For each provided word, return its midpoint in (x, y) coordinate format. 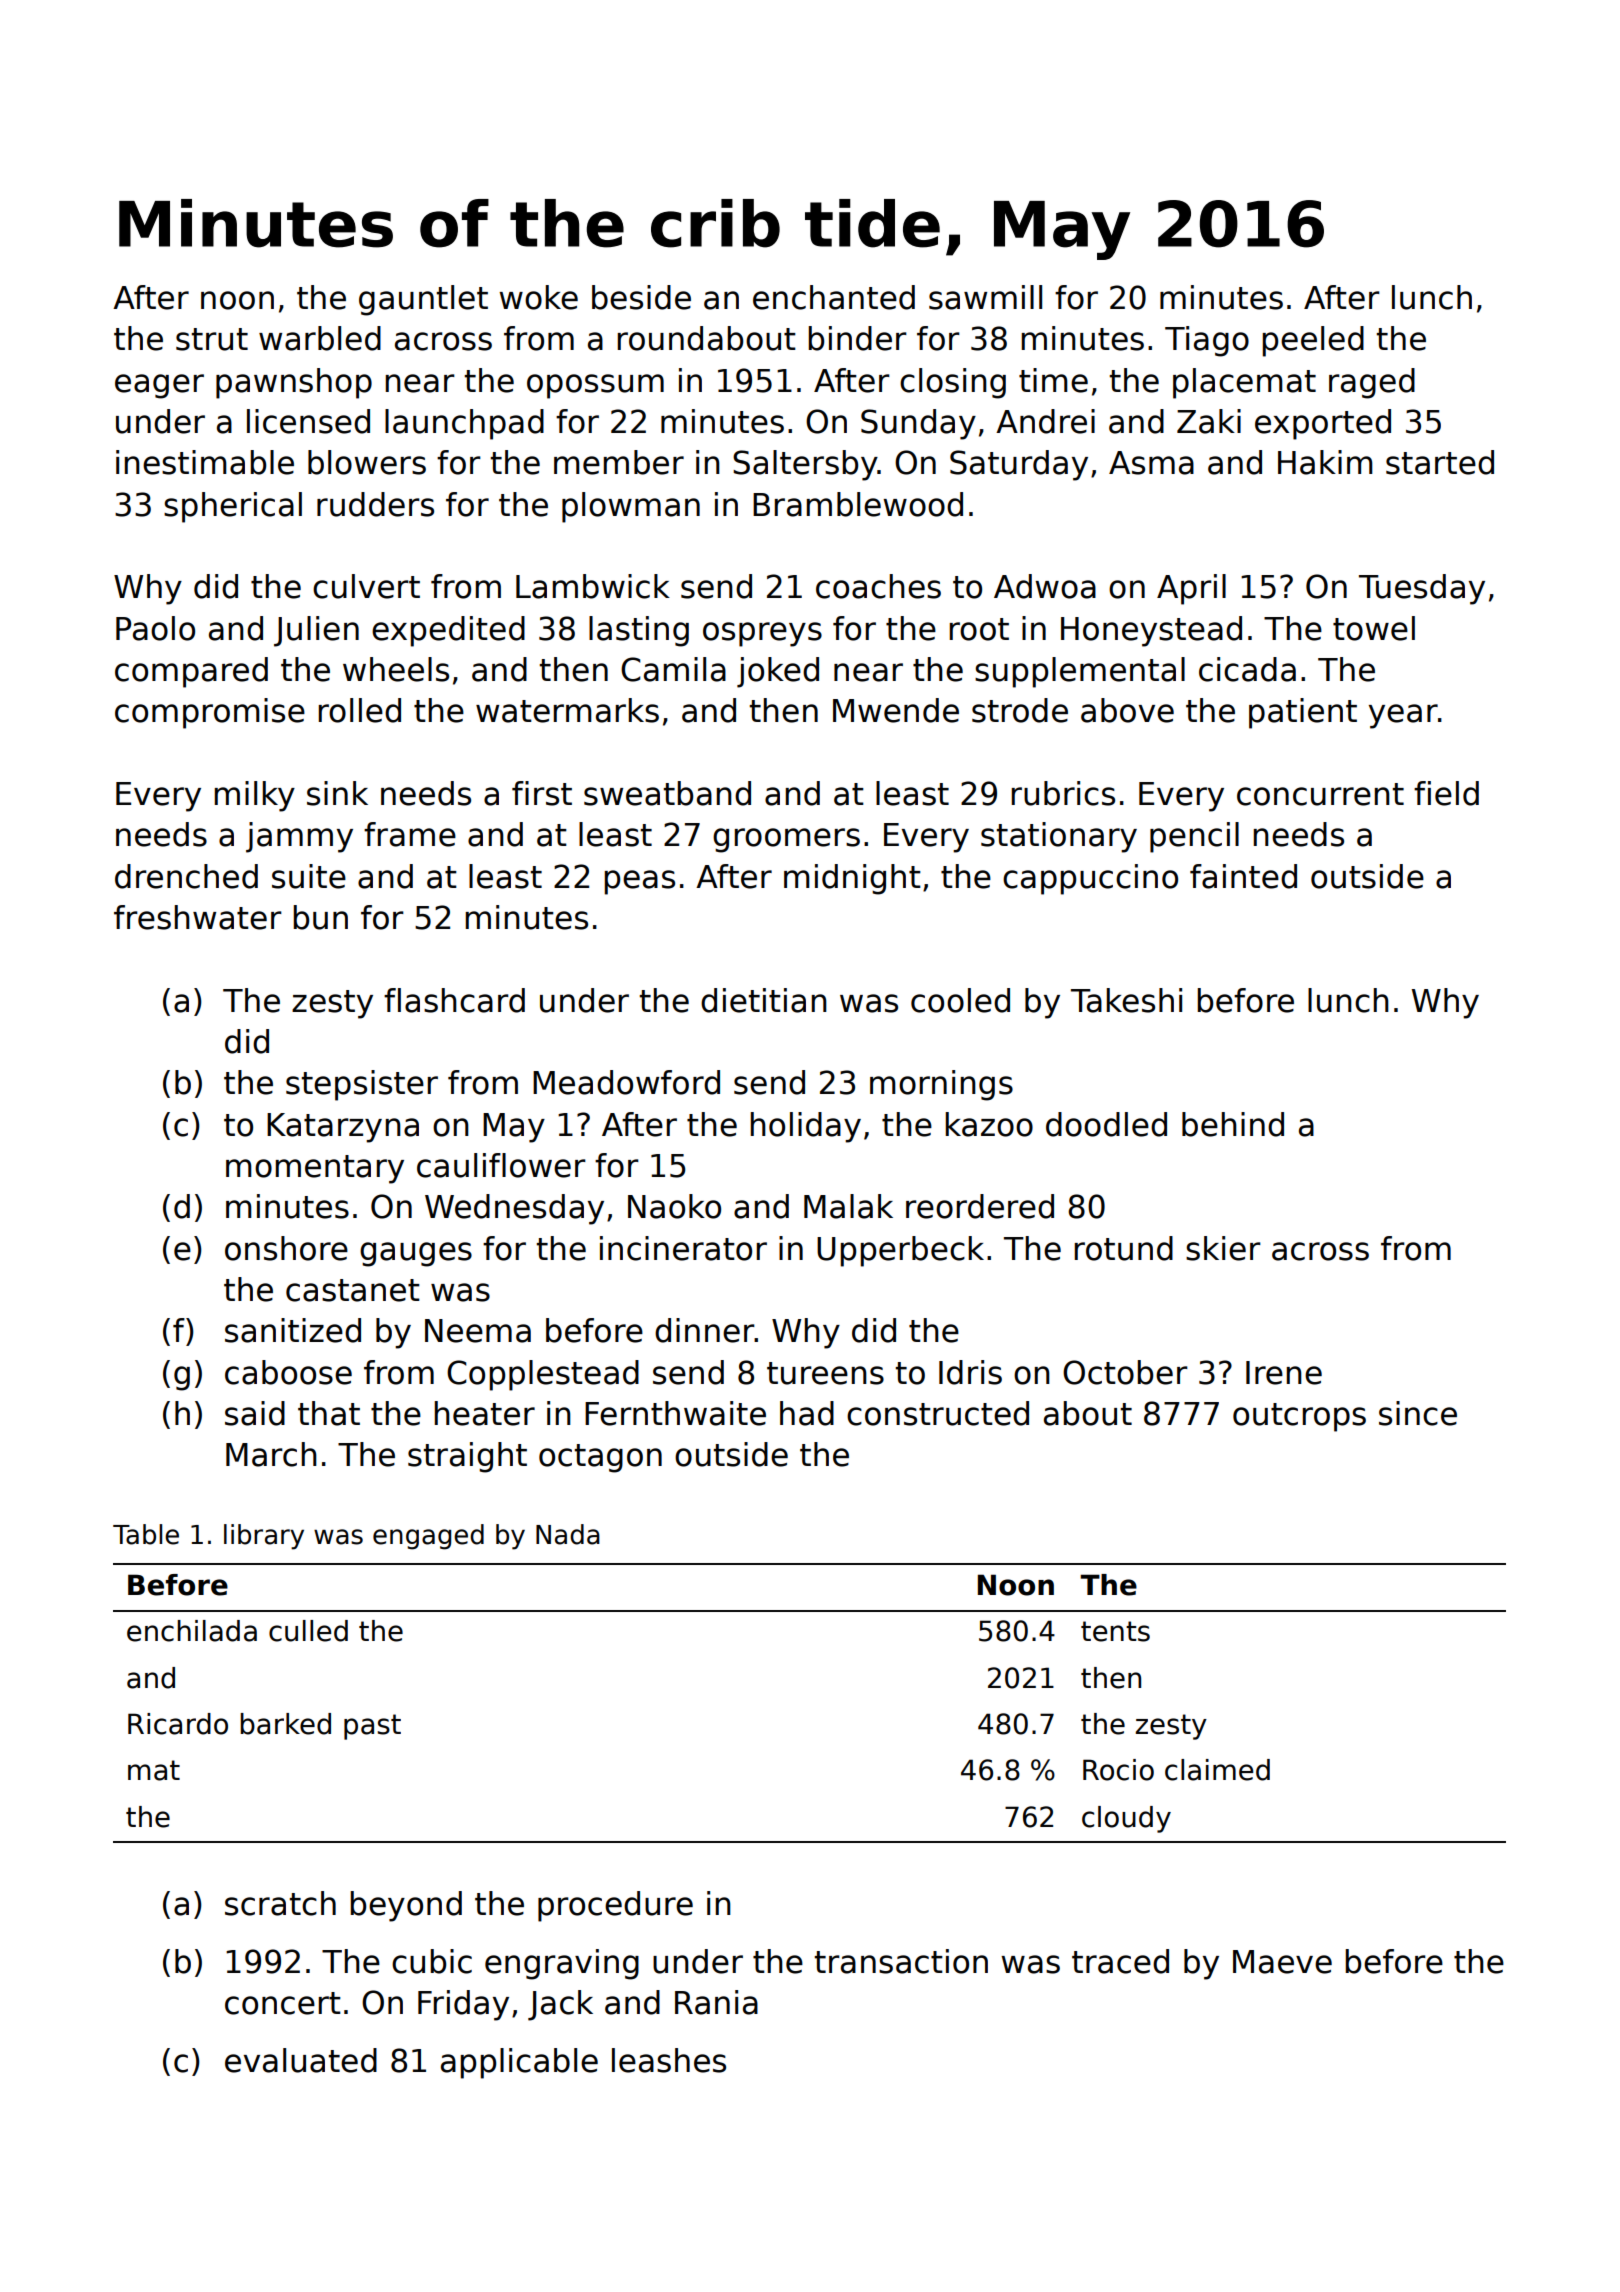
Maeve (1282, 1962)
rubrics (1063, 793)
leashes (669, 2060)
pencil (1194, 837)
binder (858, 338)
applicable (519, 2063)
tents (1115, 1631)
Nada (568, 1534)
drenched (186, 876)
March (271, 1454)
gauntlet (423, 300)
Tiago (1207, 341)
